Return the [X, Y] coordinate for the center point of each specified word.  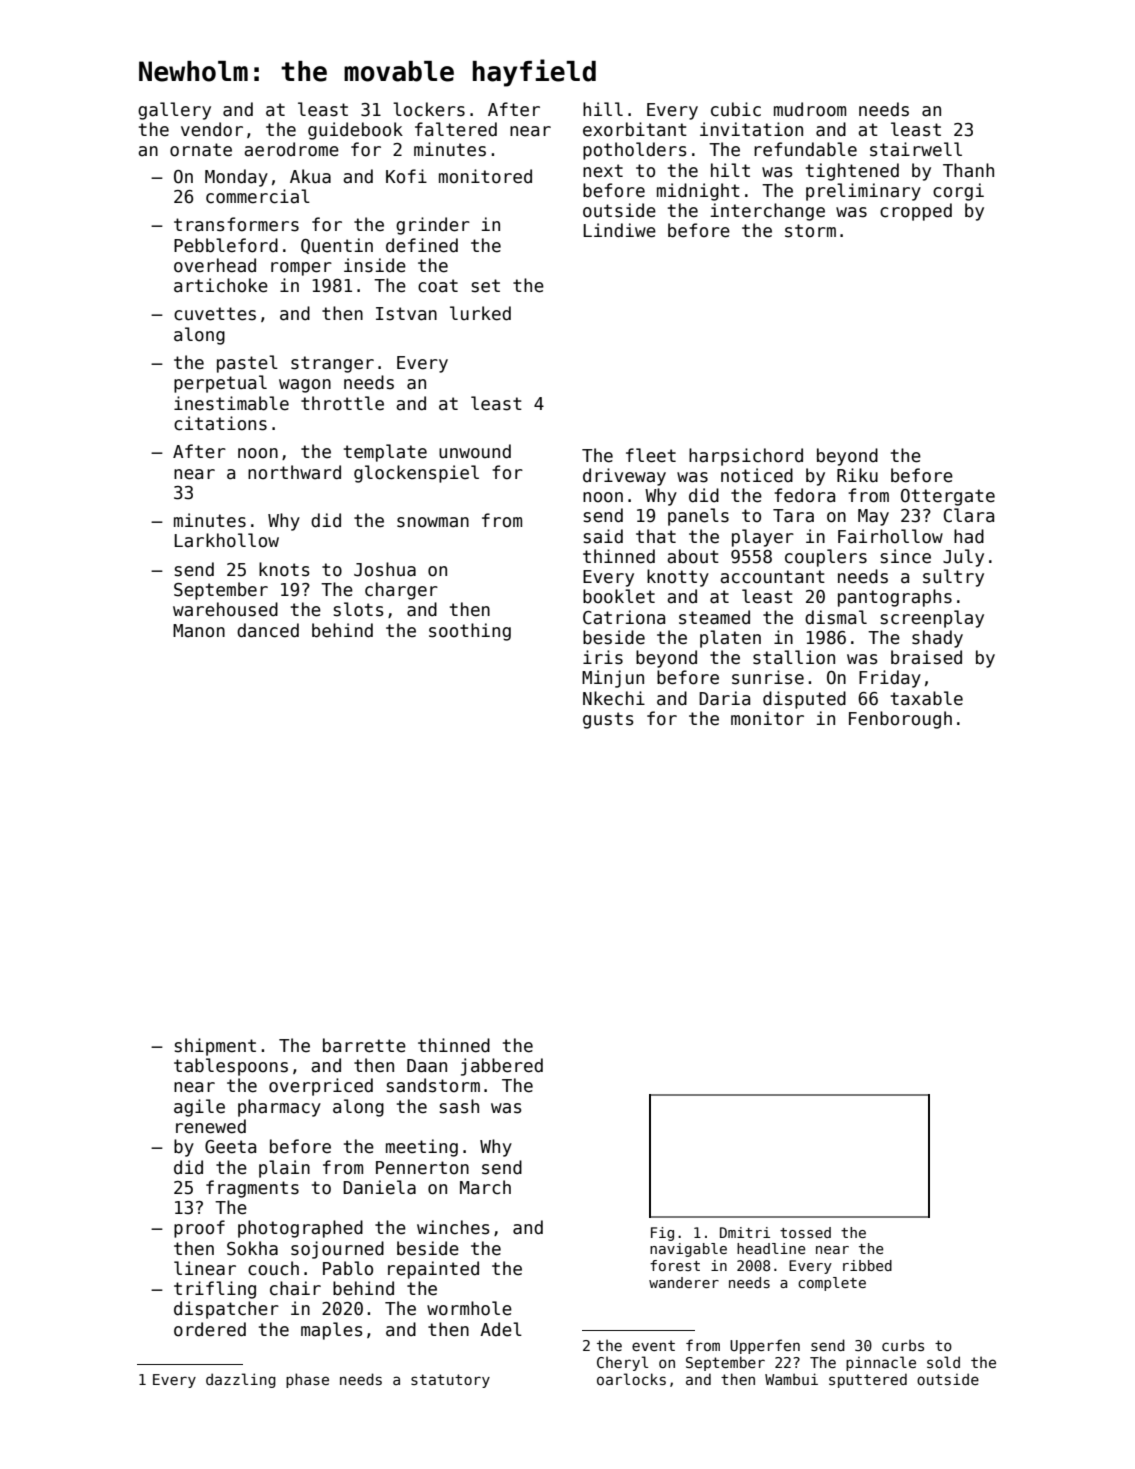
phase [307, 1380]
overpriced [321, 1087]
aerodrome [291, 149]
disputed [804, 700]
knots [284, 569]
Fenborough [900, 720]
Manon [199, 631]
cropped [916, 212]
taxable [927, 698]
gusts [608, 720]
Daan [427, 1066]
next [603, 171]
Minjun [613, 679]
